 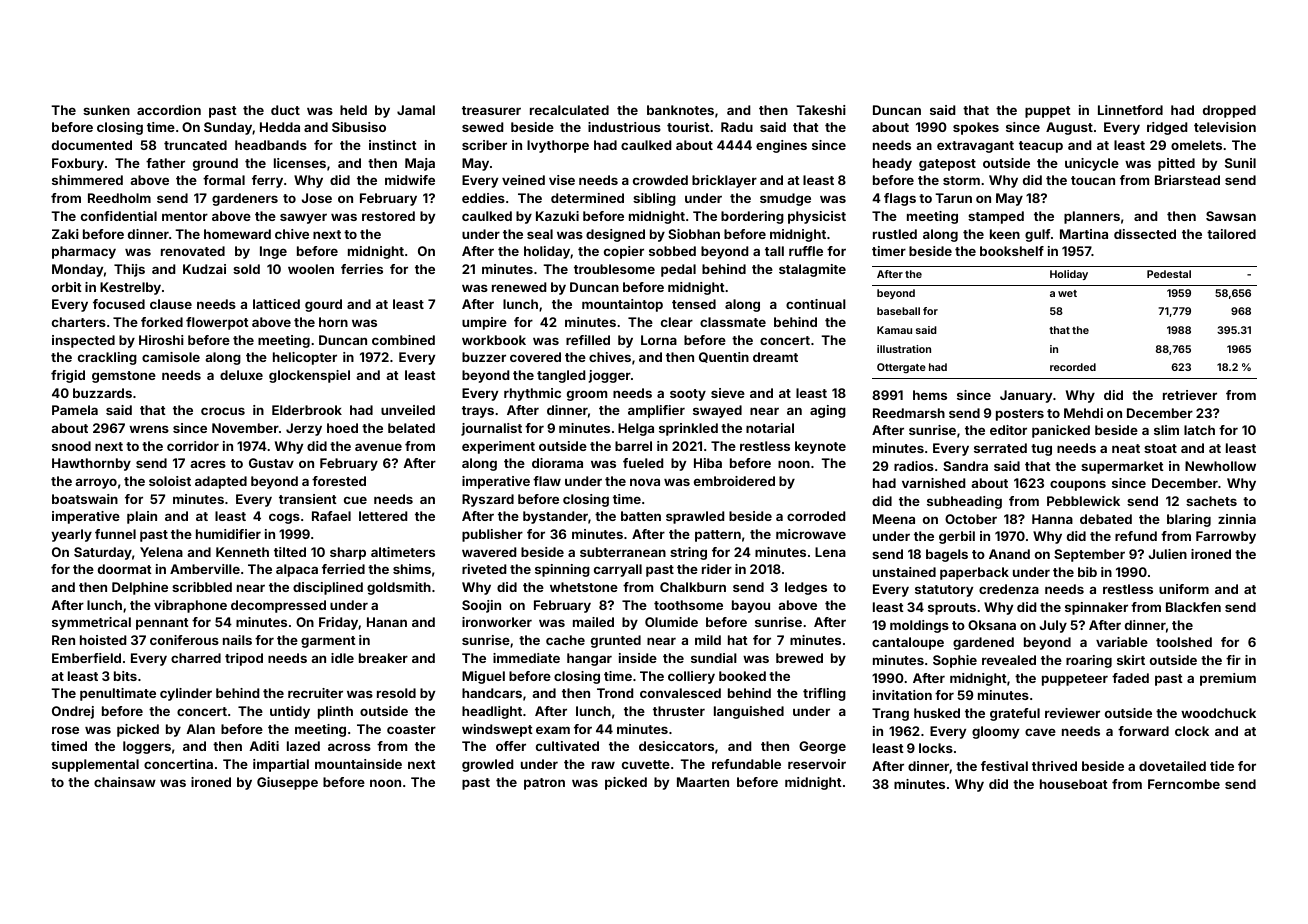 What do you see at coordinates (118, 694) in the screenshot?
I see `penultimate` at bounding box center [118, 694].
